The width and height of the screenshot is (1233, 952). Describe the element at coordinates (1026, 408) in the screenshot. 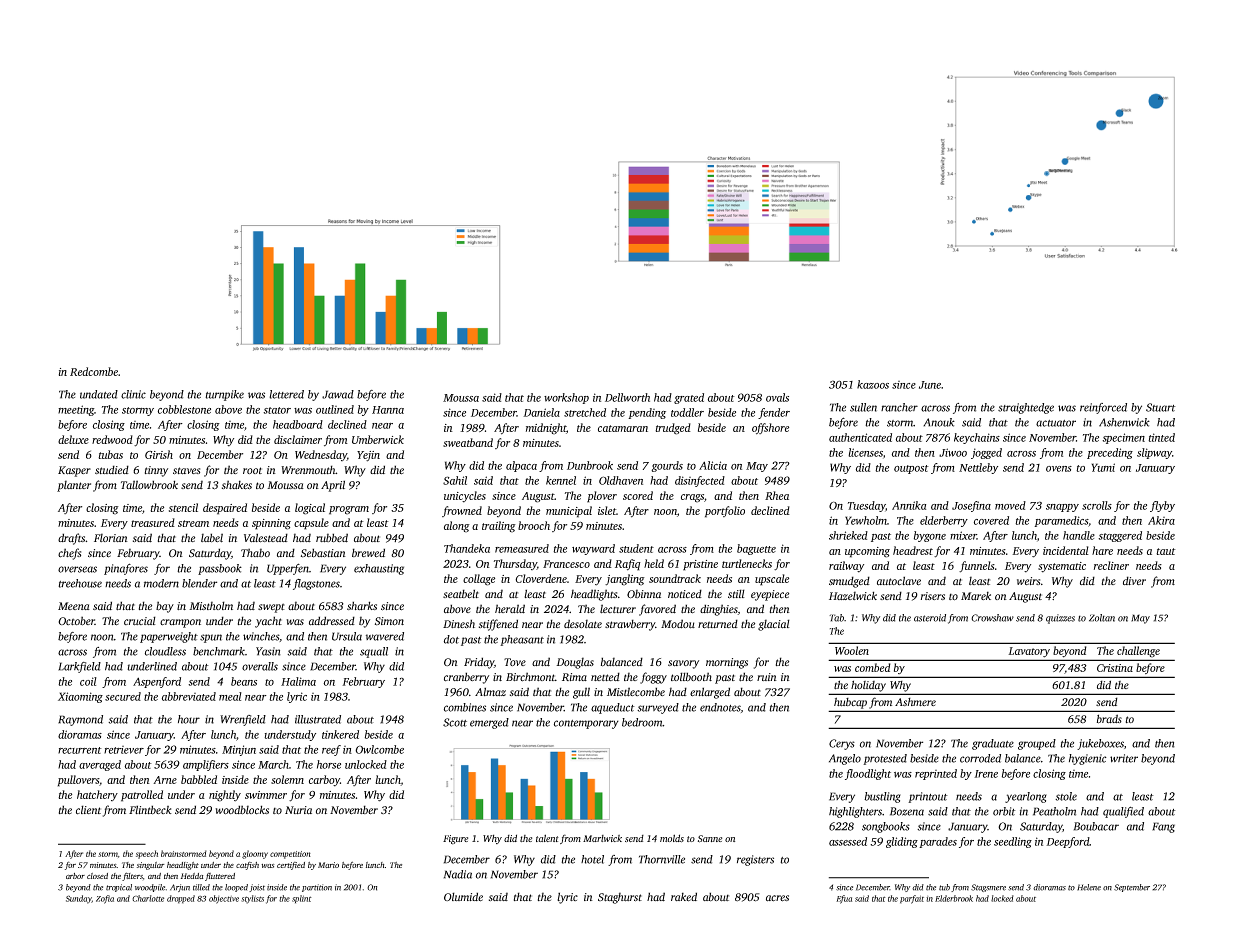

I see `straightedge` at that location.
